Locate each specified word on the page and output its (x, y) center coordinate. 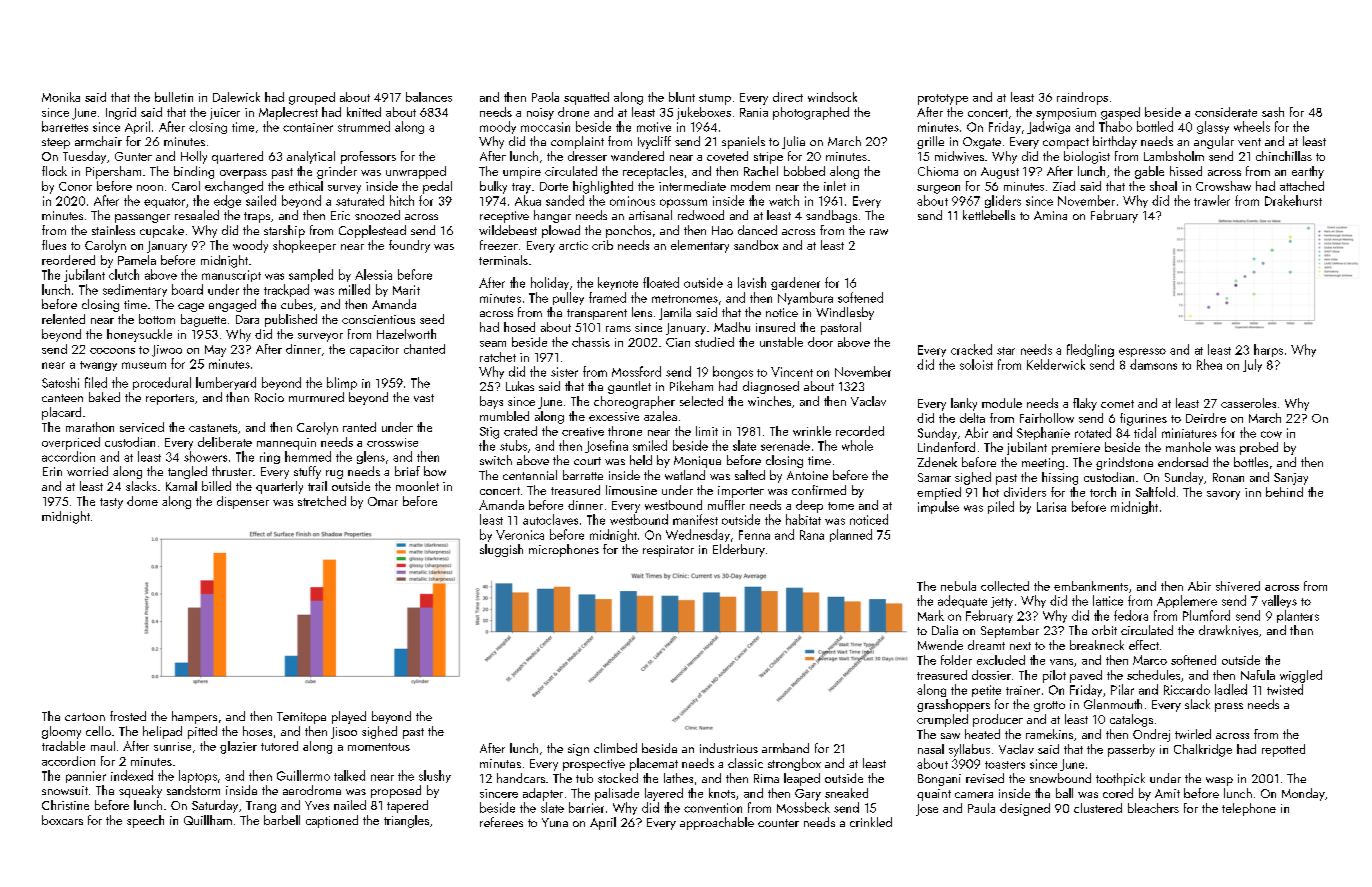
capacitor (374, 351)
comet (1117, 404)
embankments (1091, 586)
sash (1273, 112)
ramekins (1049, 734)
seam (493, 344)
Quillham (208, 820)
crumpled (942, 720)
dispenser (243, 502)
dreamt (986, 645)
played (349, 717)
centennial (530, 475)
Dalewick (236, 97)
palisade (617, 794)
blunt (682, 97)
